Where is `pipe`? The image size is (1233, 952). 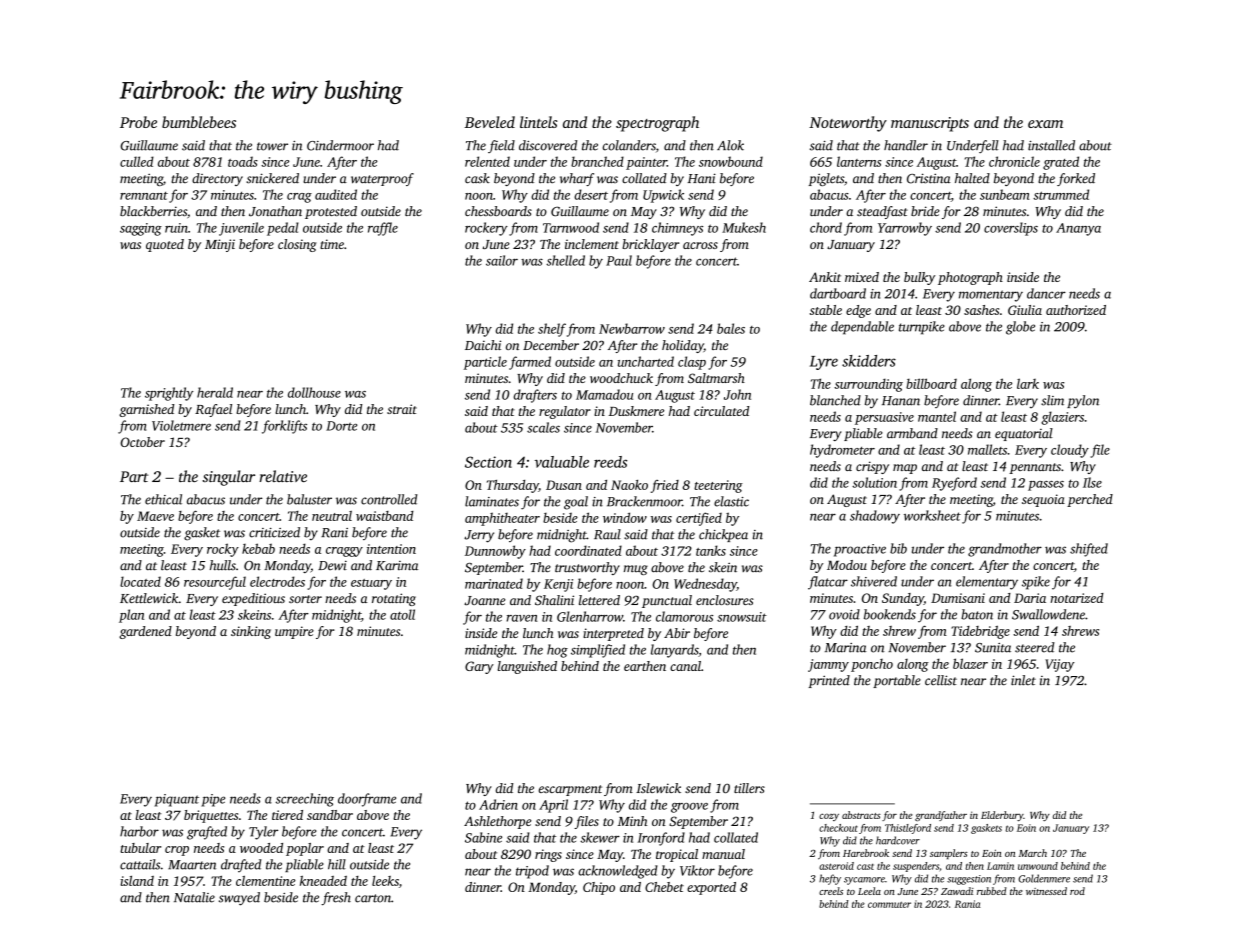
pipe is located at coordinates (213, 800).
